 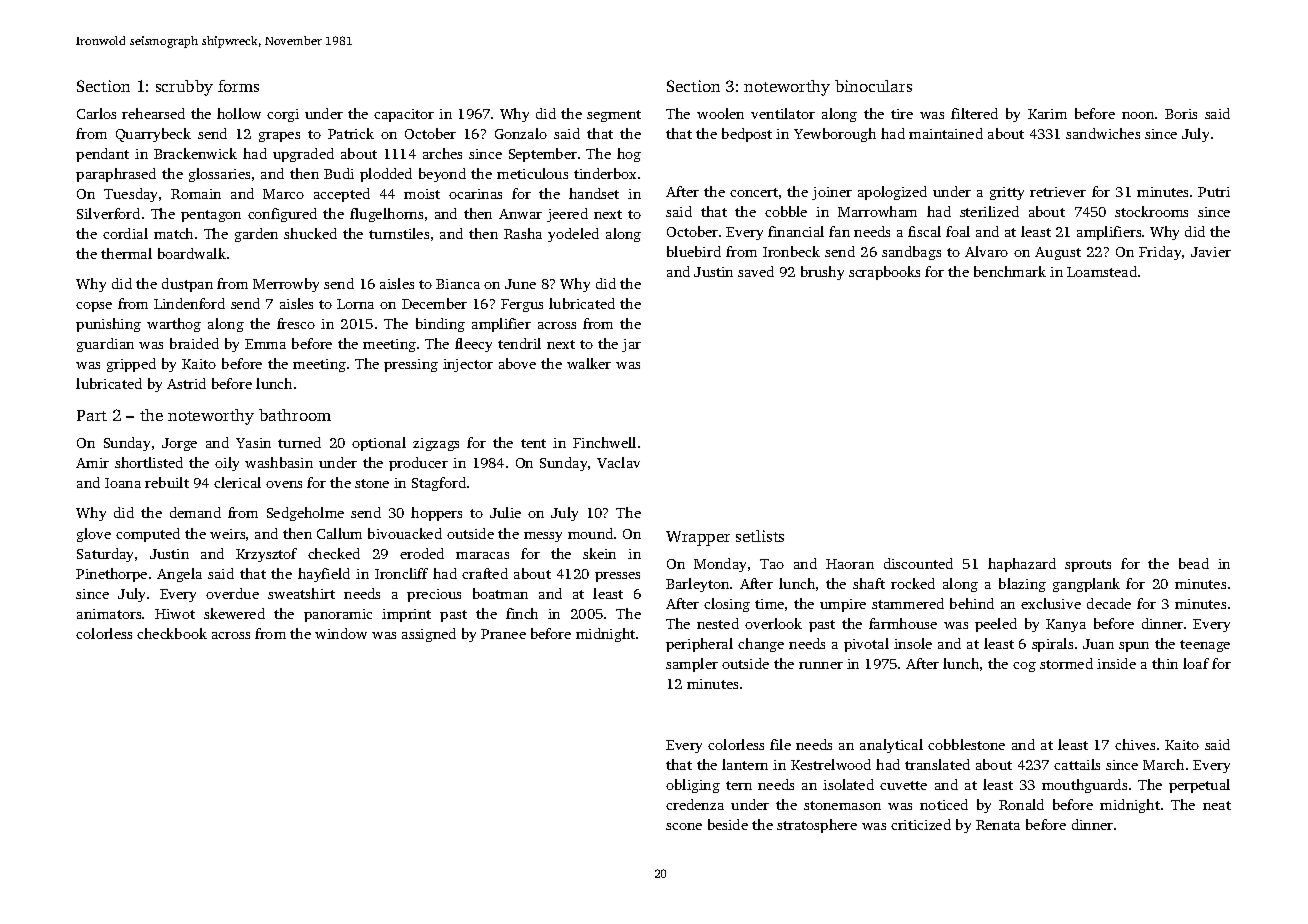 What do you see at coordinates (521, 133) in the image?
I see `Gonzalo` at bounding box center [521, 133].
